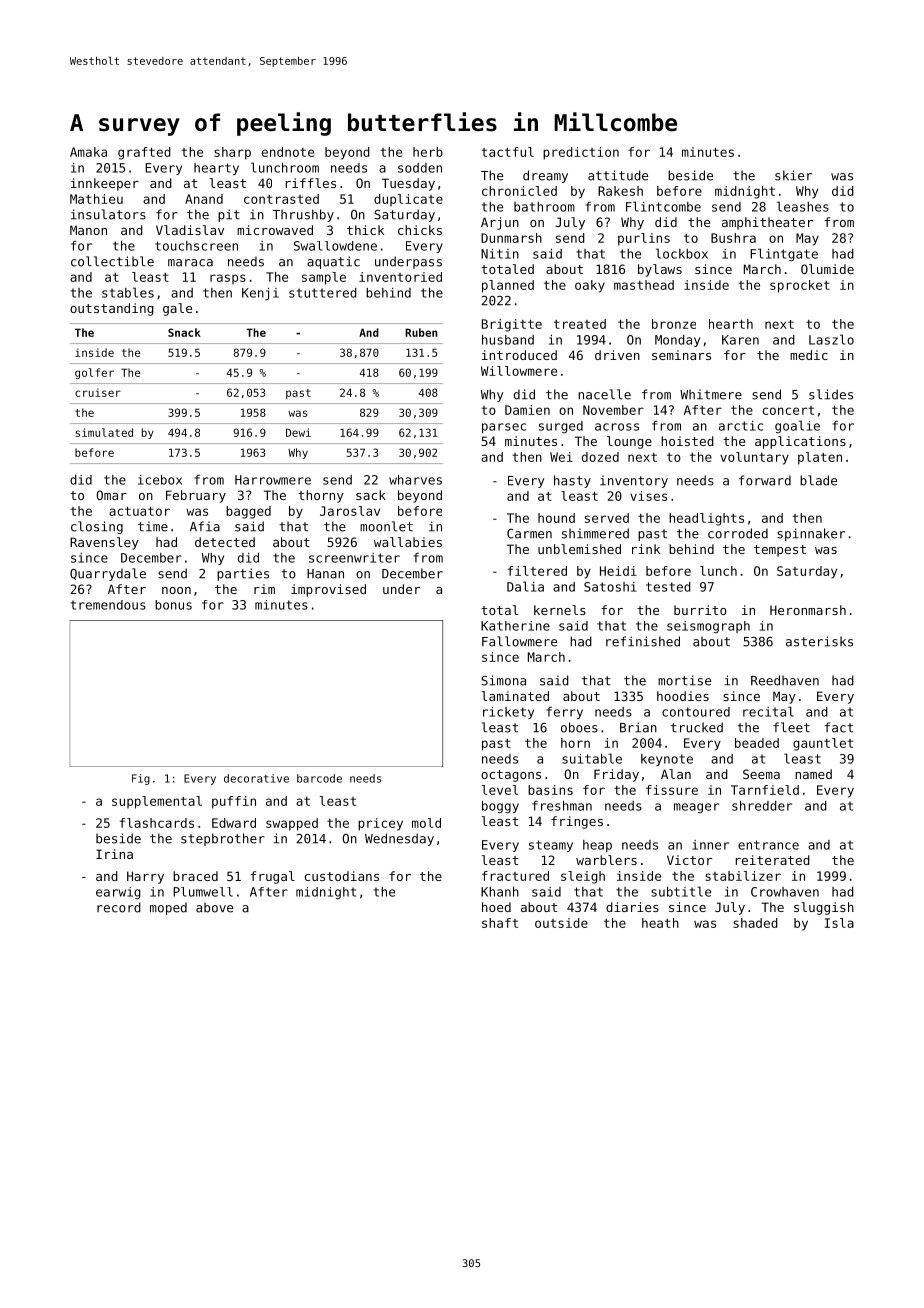 This screenshot has height=1308, width=924. What do you see at coordinates (173, 605) in the screenshot?
I see `bonus` at bounding box center [173, 605].
